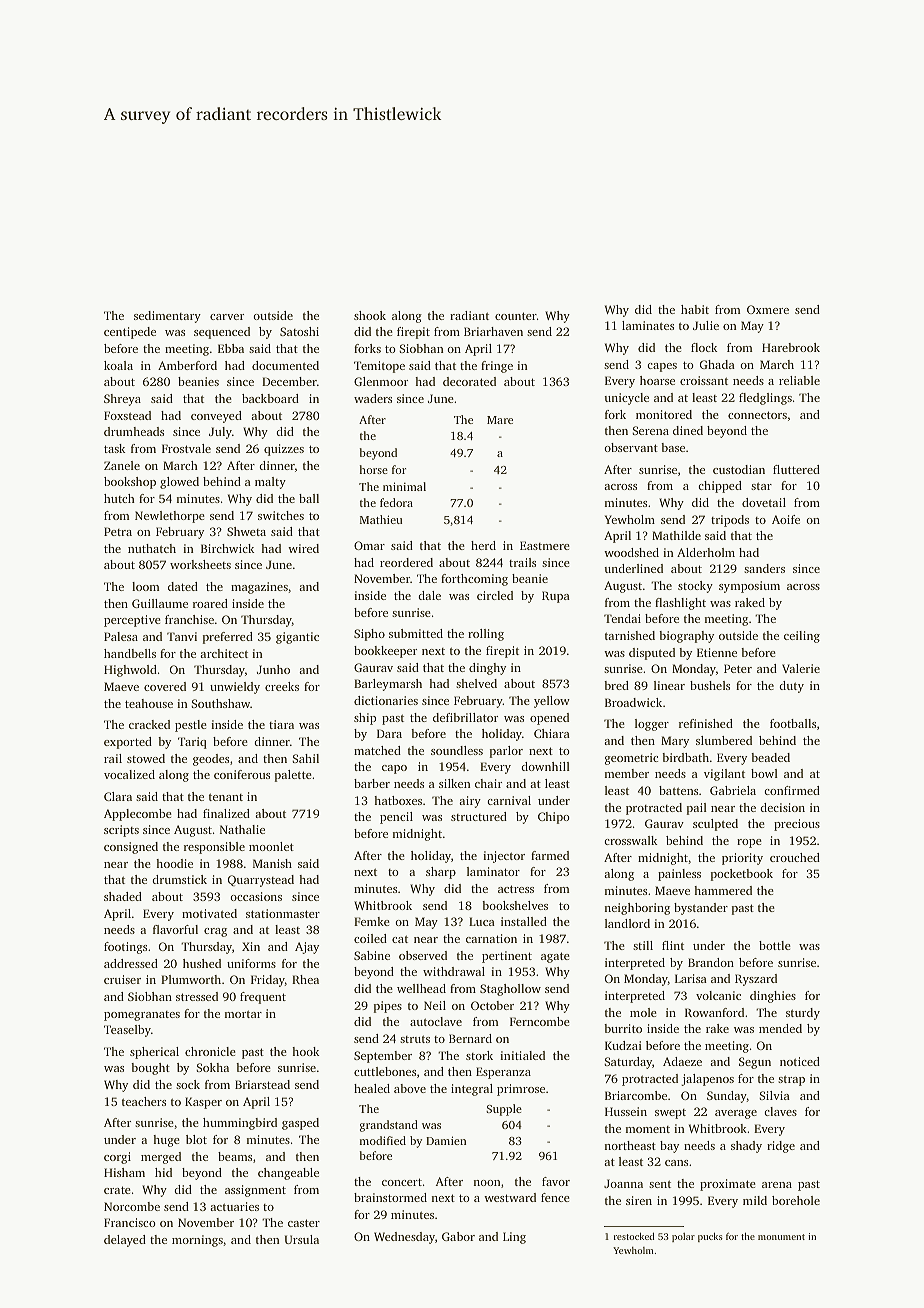 This screenshot has width=924, height=1308. I want to click on mornings, so click(197, 1241).
